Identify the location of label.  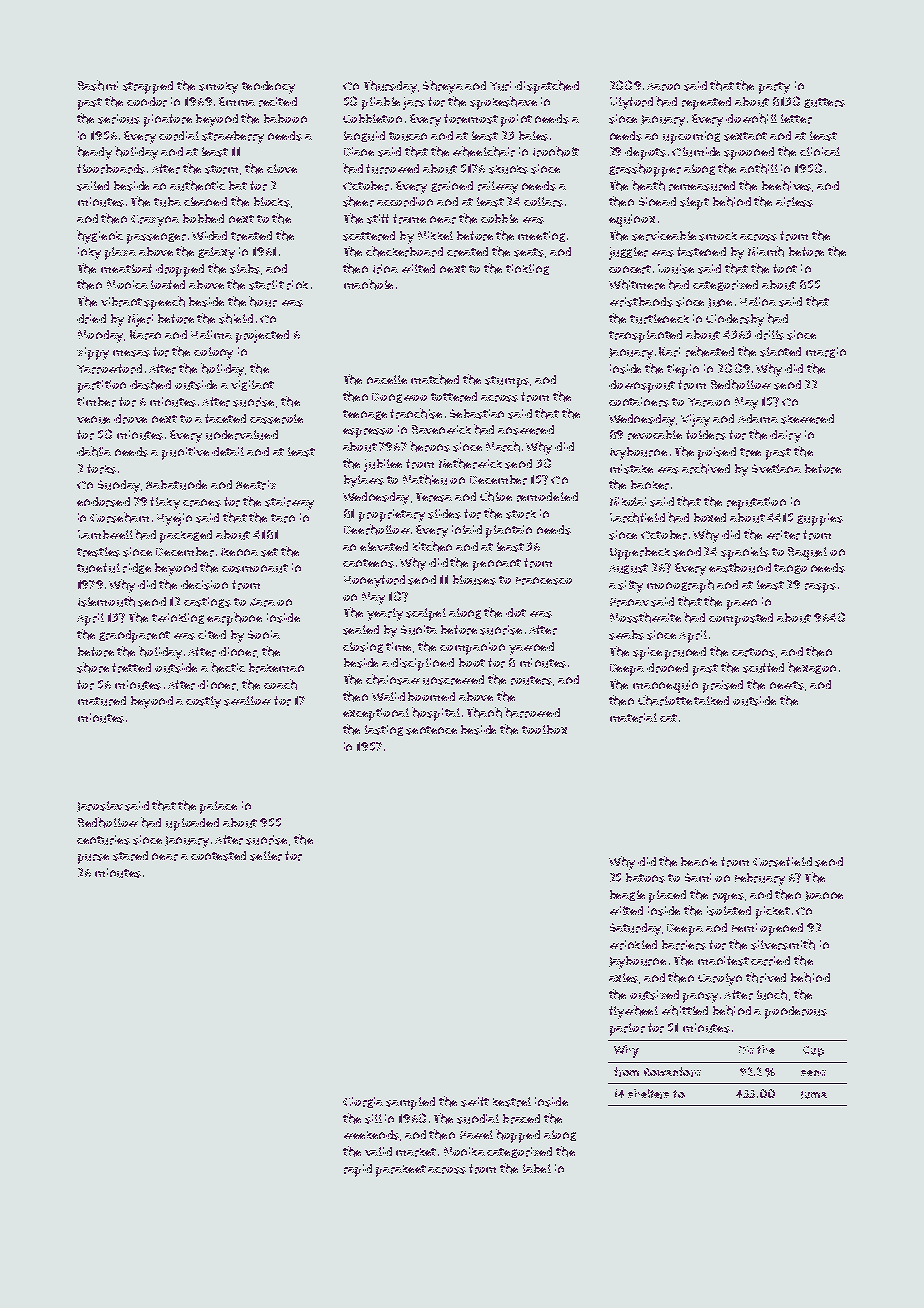
(537, 1168).
